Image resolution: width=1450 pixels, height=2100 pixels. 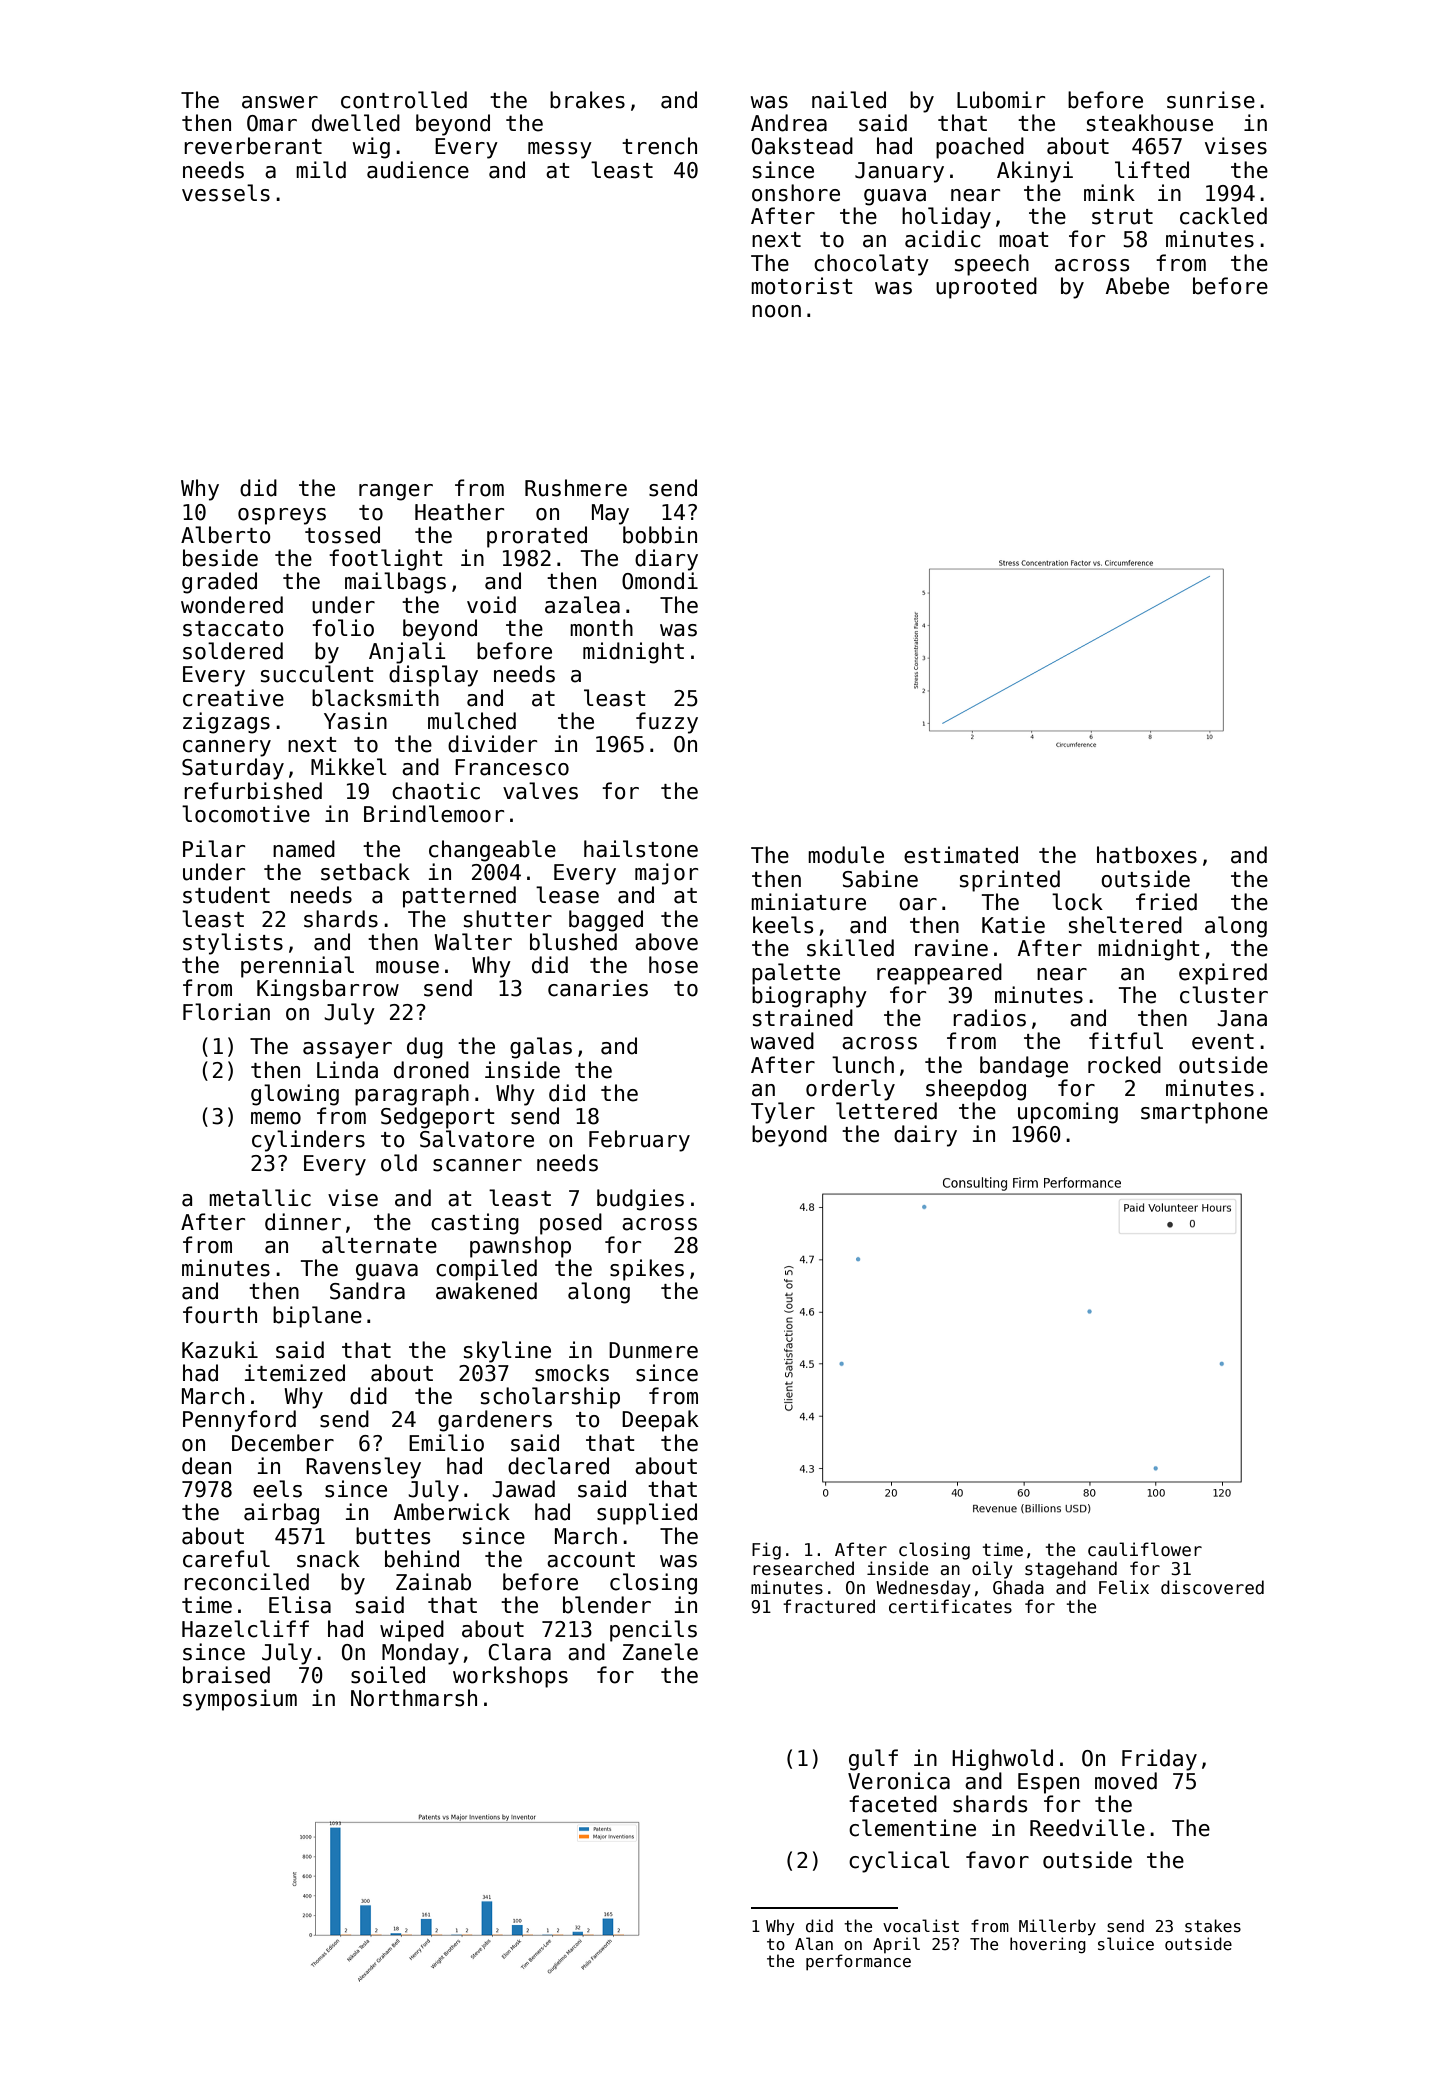 I want to click on Ravensley, so click(x=363, y=1468).
